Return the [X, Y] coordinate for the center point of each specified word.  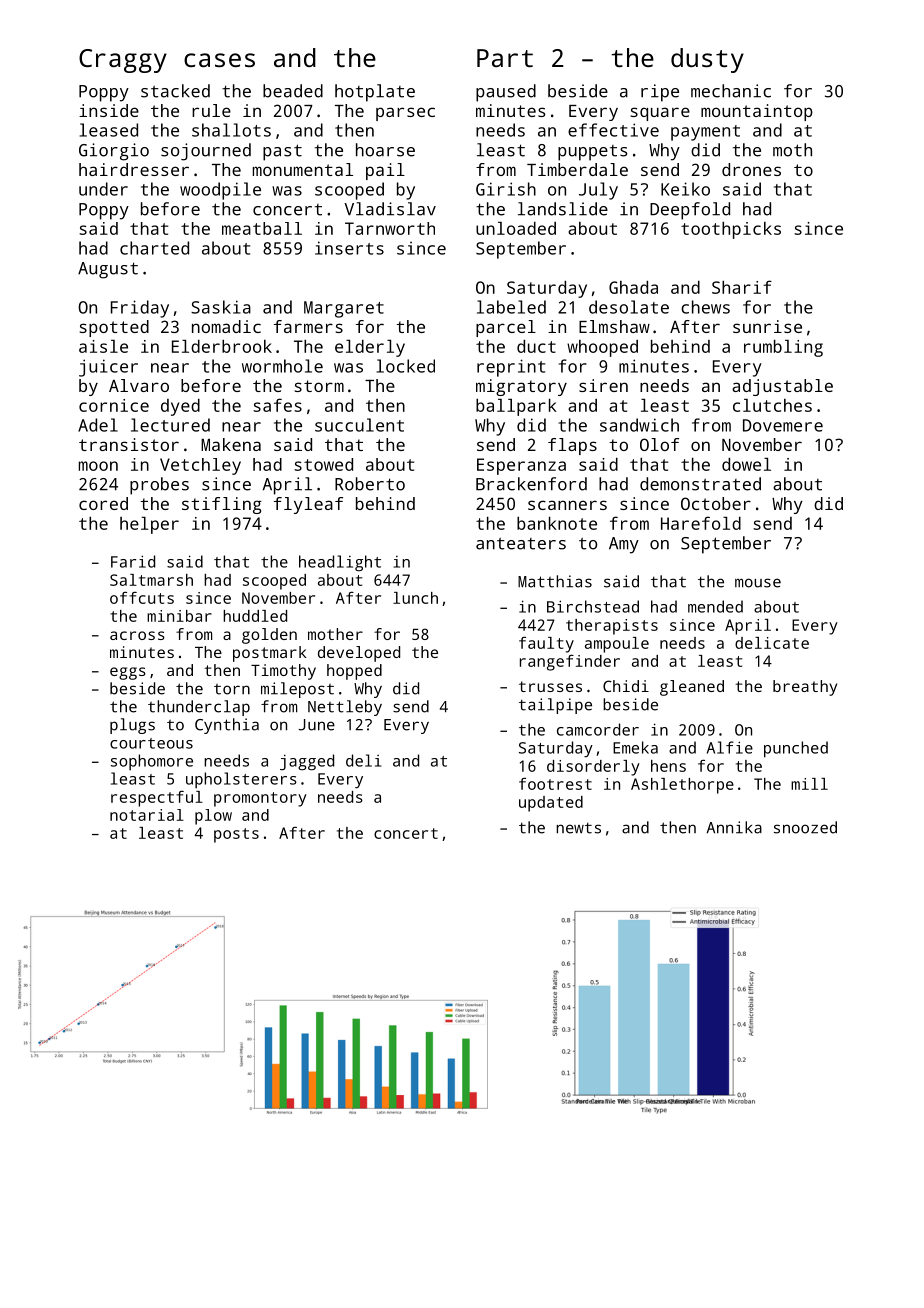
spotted [114, 328]
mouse [758, 583]
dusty [707, 60]
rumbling [783, 348]
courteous [151, 743]
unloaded [516, 228]
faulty [546, 644]
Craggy [123, 61]
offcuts [142, 597]
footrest [555, 783]
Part [505, 58]
